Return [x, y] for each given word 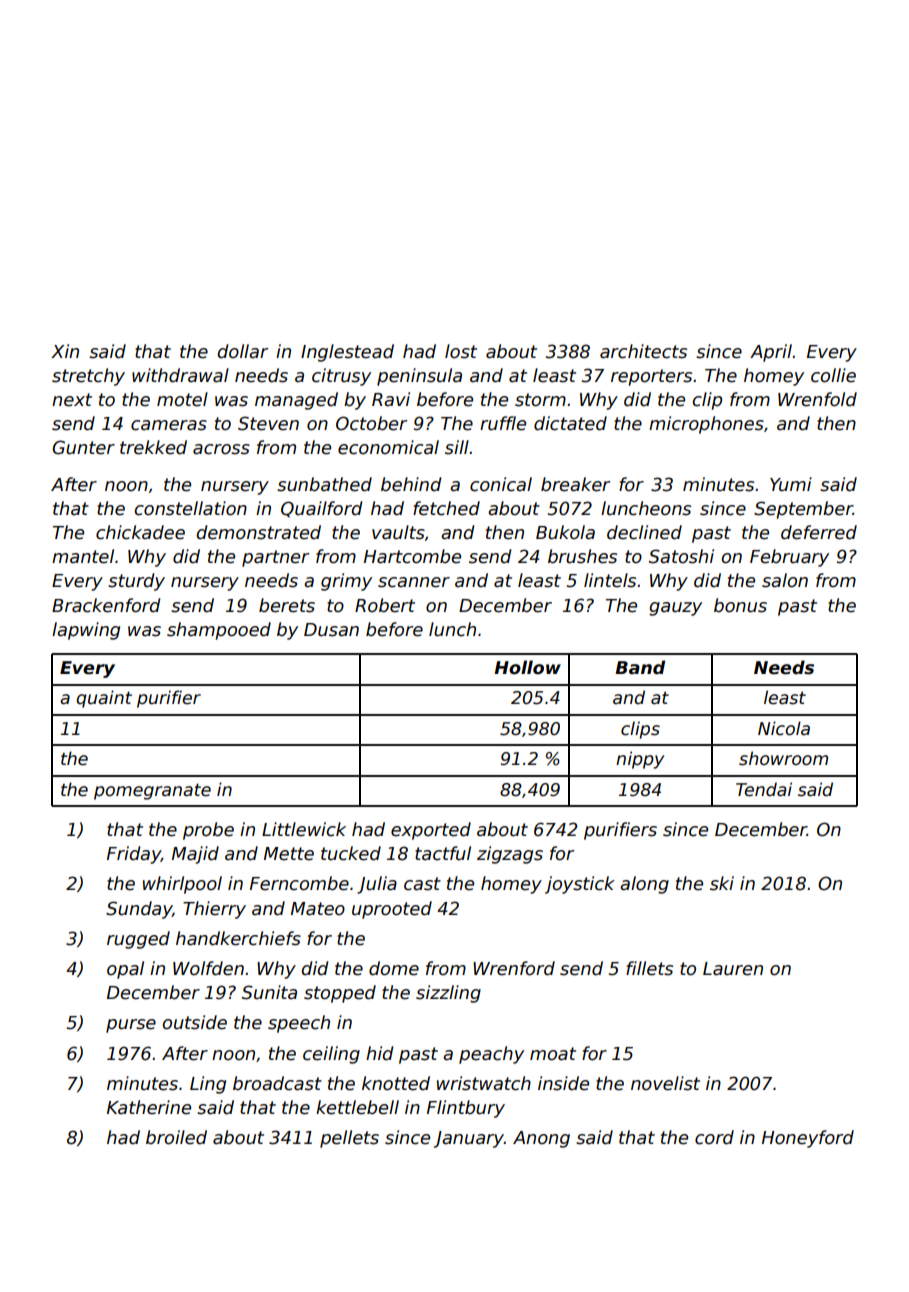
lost [461, 351]
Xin [65, 351]
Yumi [791, 484]
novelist [665, 1083]
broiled [176, 1137]
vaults [398, 532]
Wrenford [514, 968]
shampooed [219, 631]
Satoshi [681, 556]
